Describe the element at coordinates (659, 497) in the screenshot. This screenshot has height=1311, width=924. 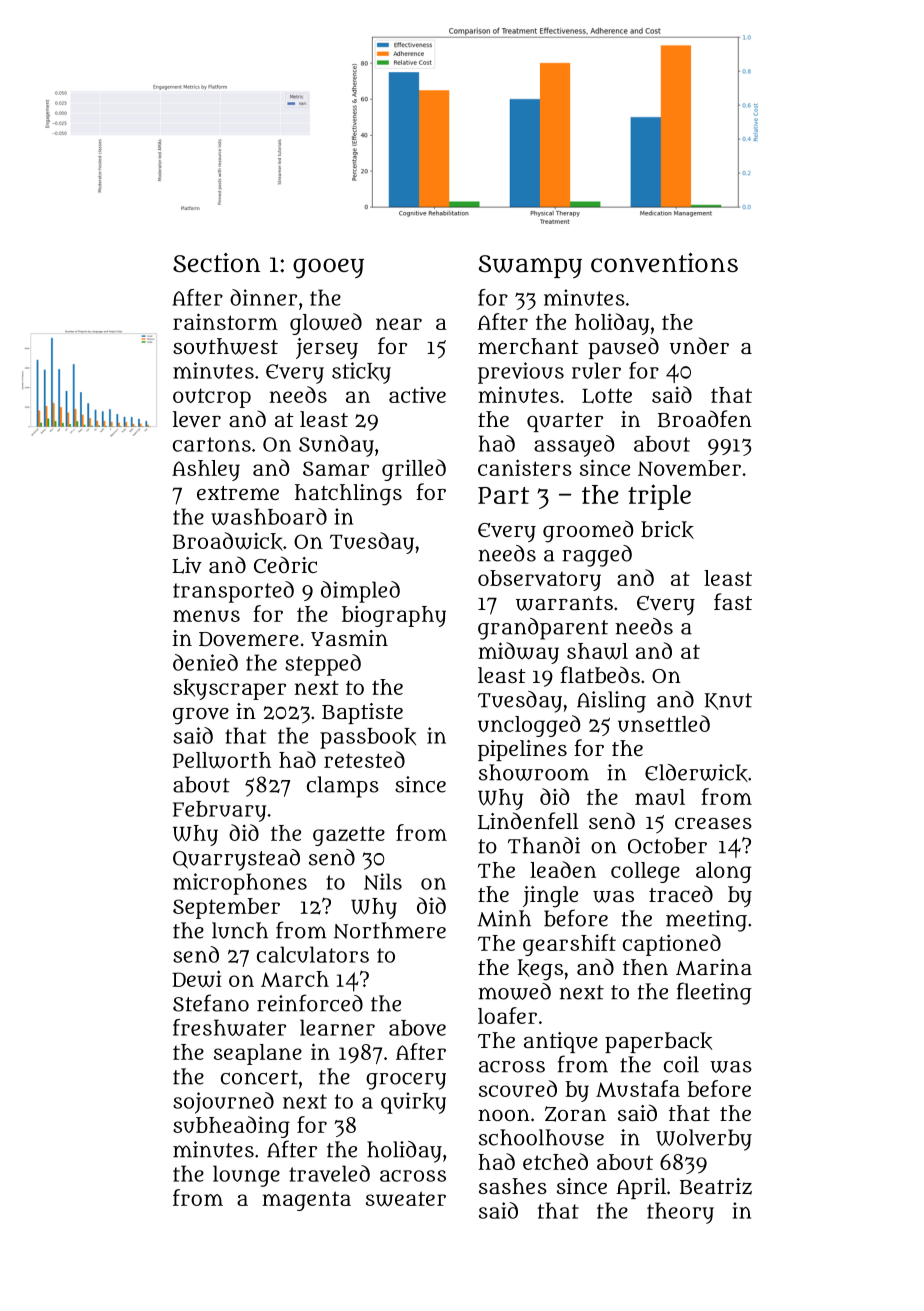
I see `triple` at that location.
